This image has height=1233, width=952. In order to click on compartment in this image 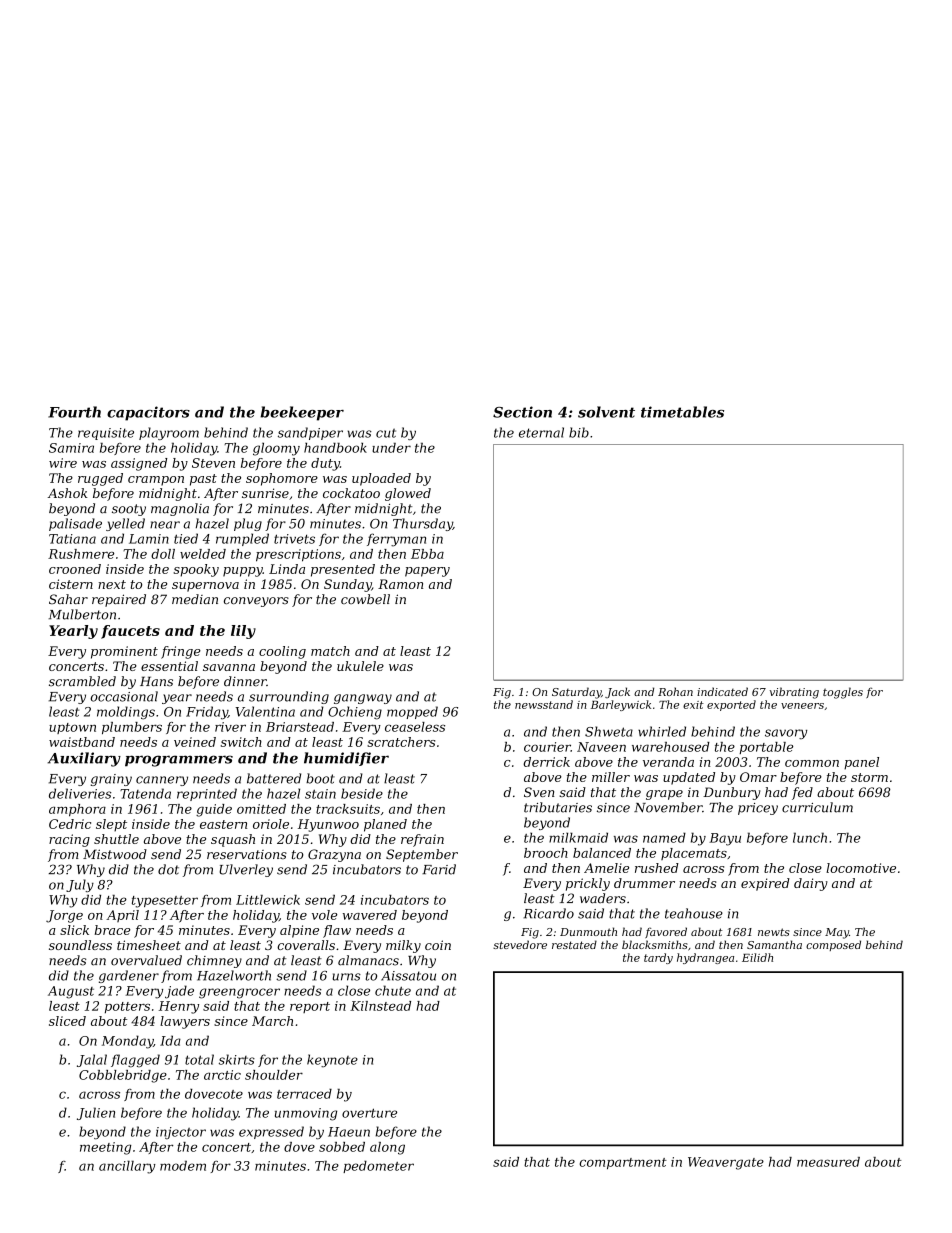, I will do `click(623, 1163)`.
